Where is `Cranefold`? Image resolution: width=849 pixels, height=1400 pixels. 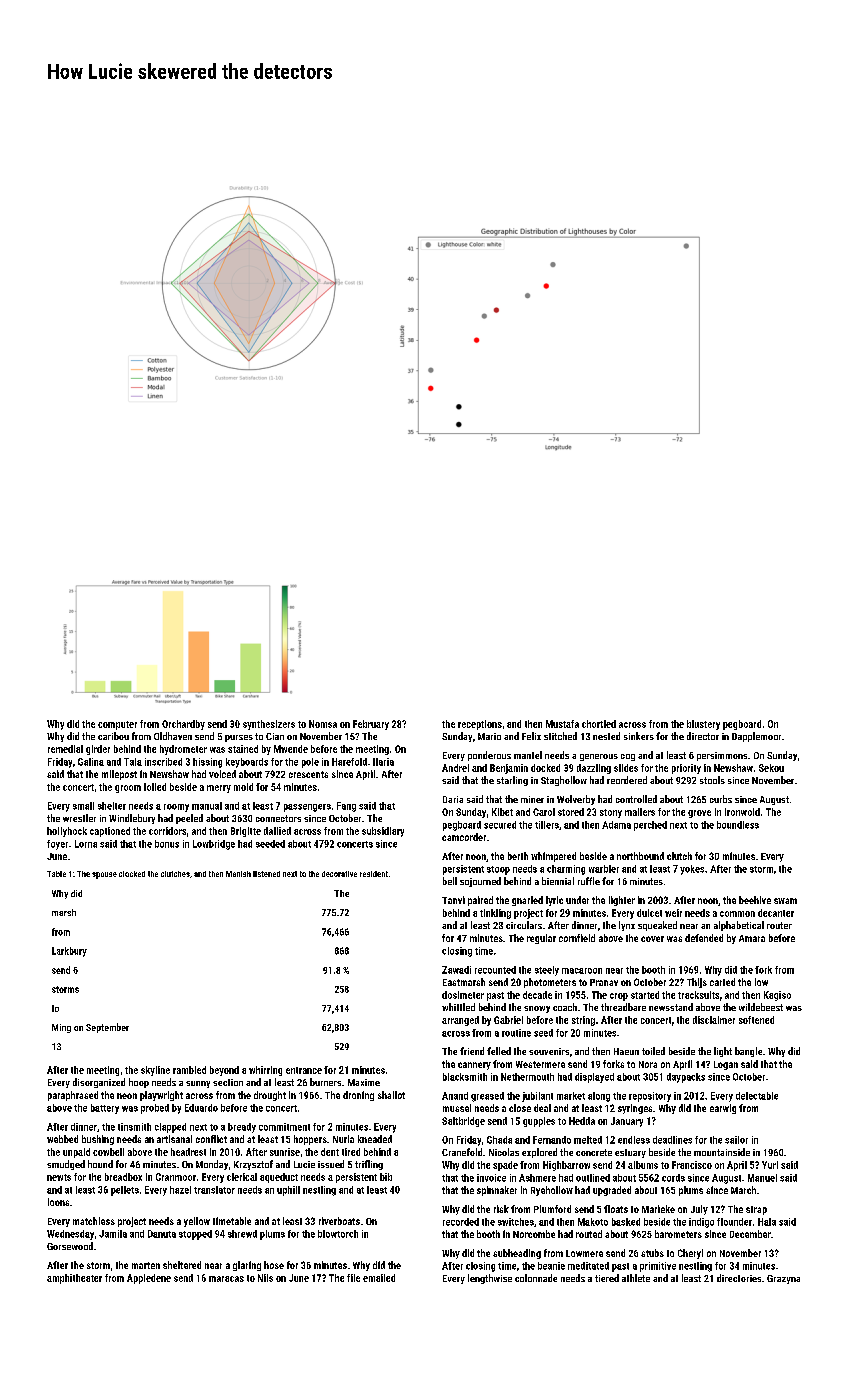 Cranefold is located at coordinates (462, 1152).
